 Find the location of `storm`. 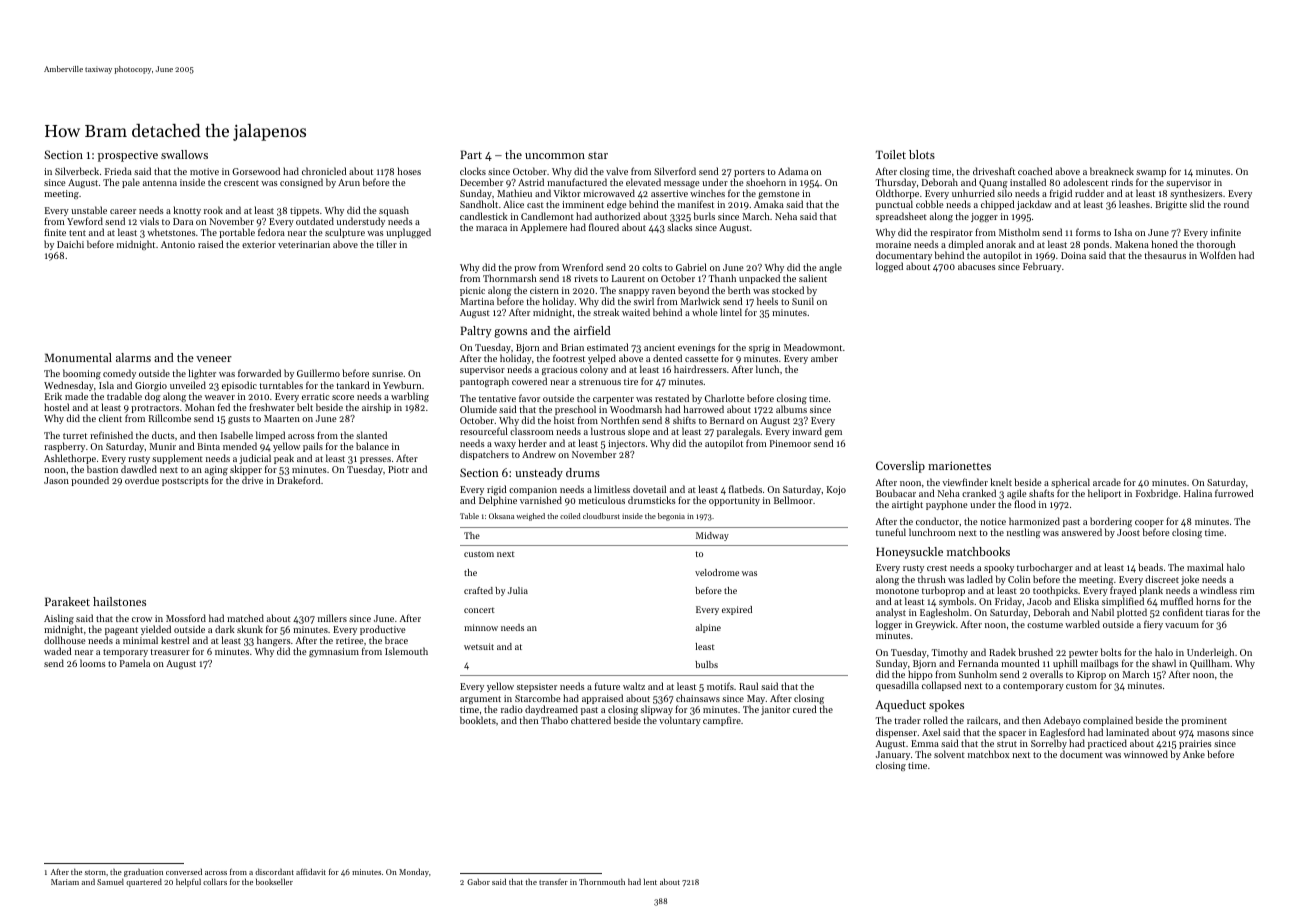

storm is located at coordinates (95, 872).
